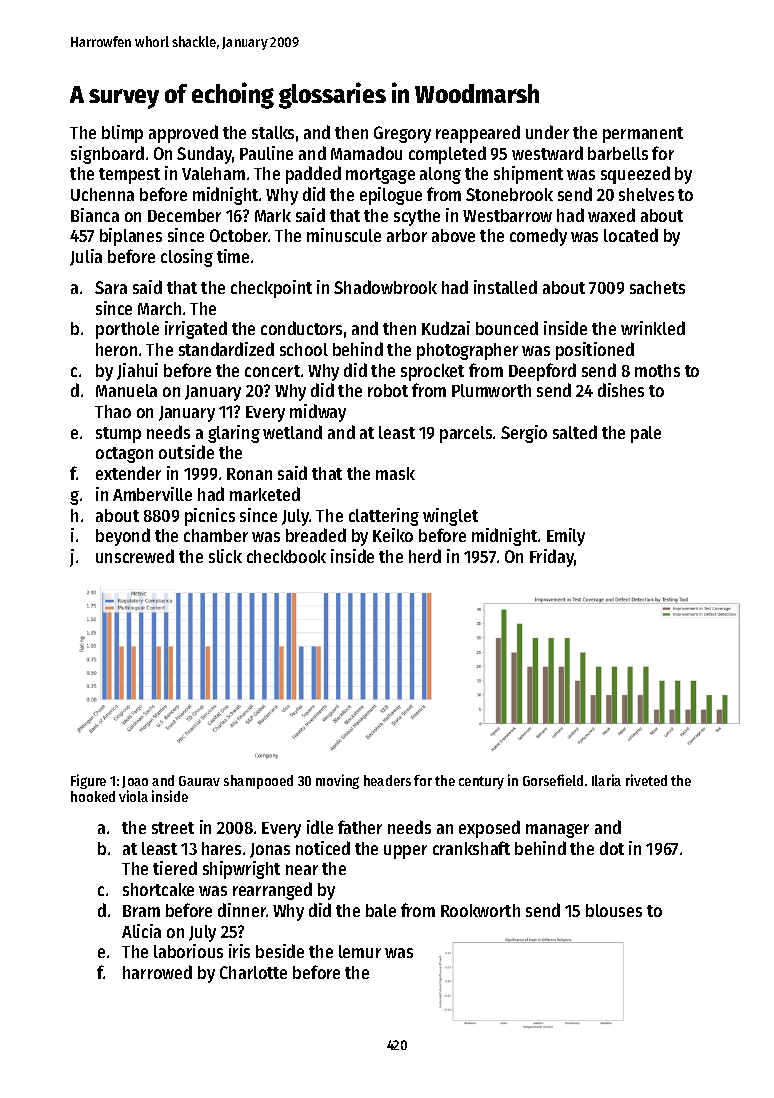 The width and height of the image is (774, 1098). I want to click on shortcake, so click(158, 889).
